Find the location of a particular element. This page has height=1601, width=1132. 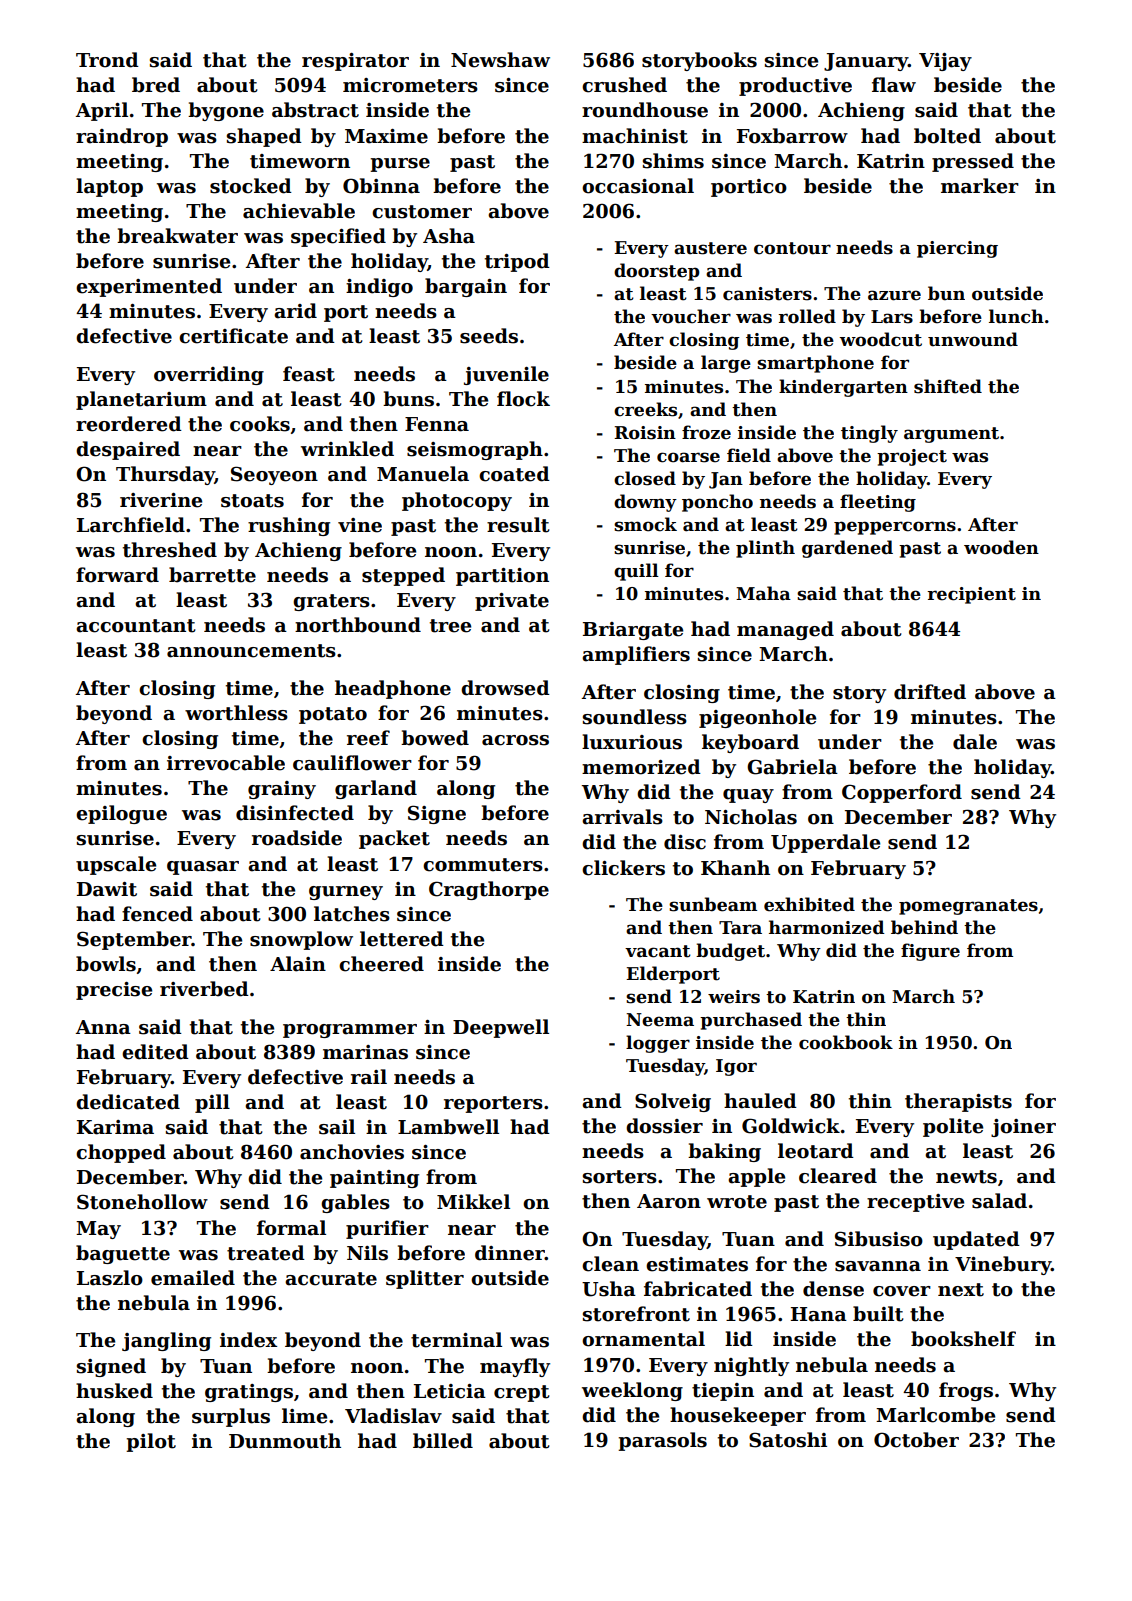

terminal is located at coordinates (456, 1340).
